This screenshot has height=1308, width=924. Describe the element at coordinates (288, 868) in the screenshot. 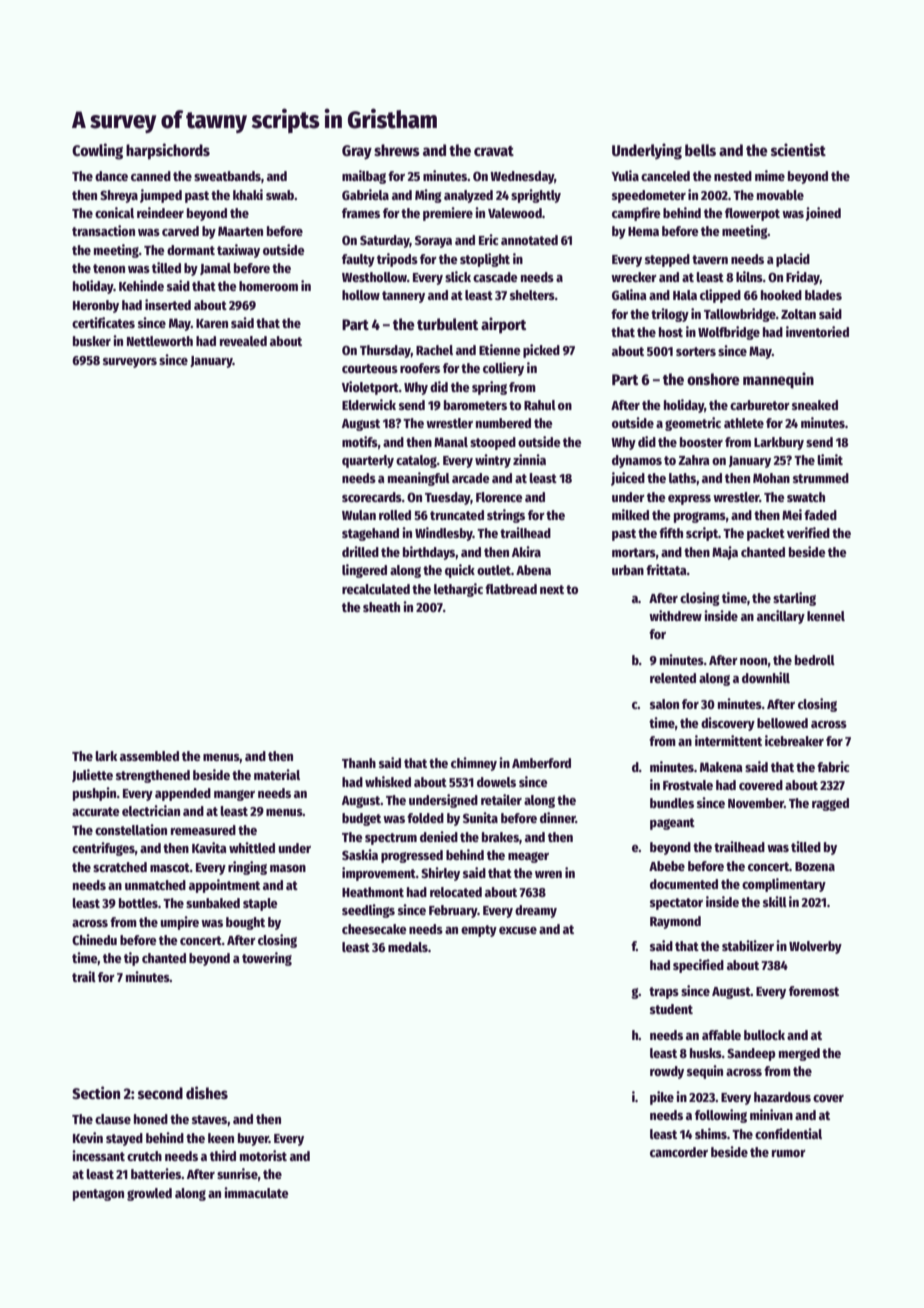

I see `mason` at that location.
